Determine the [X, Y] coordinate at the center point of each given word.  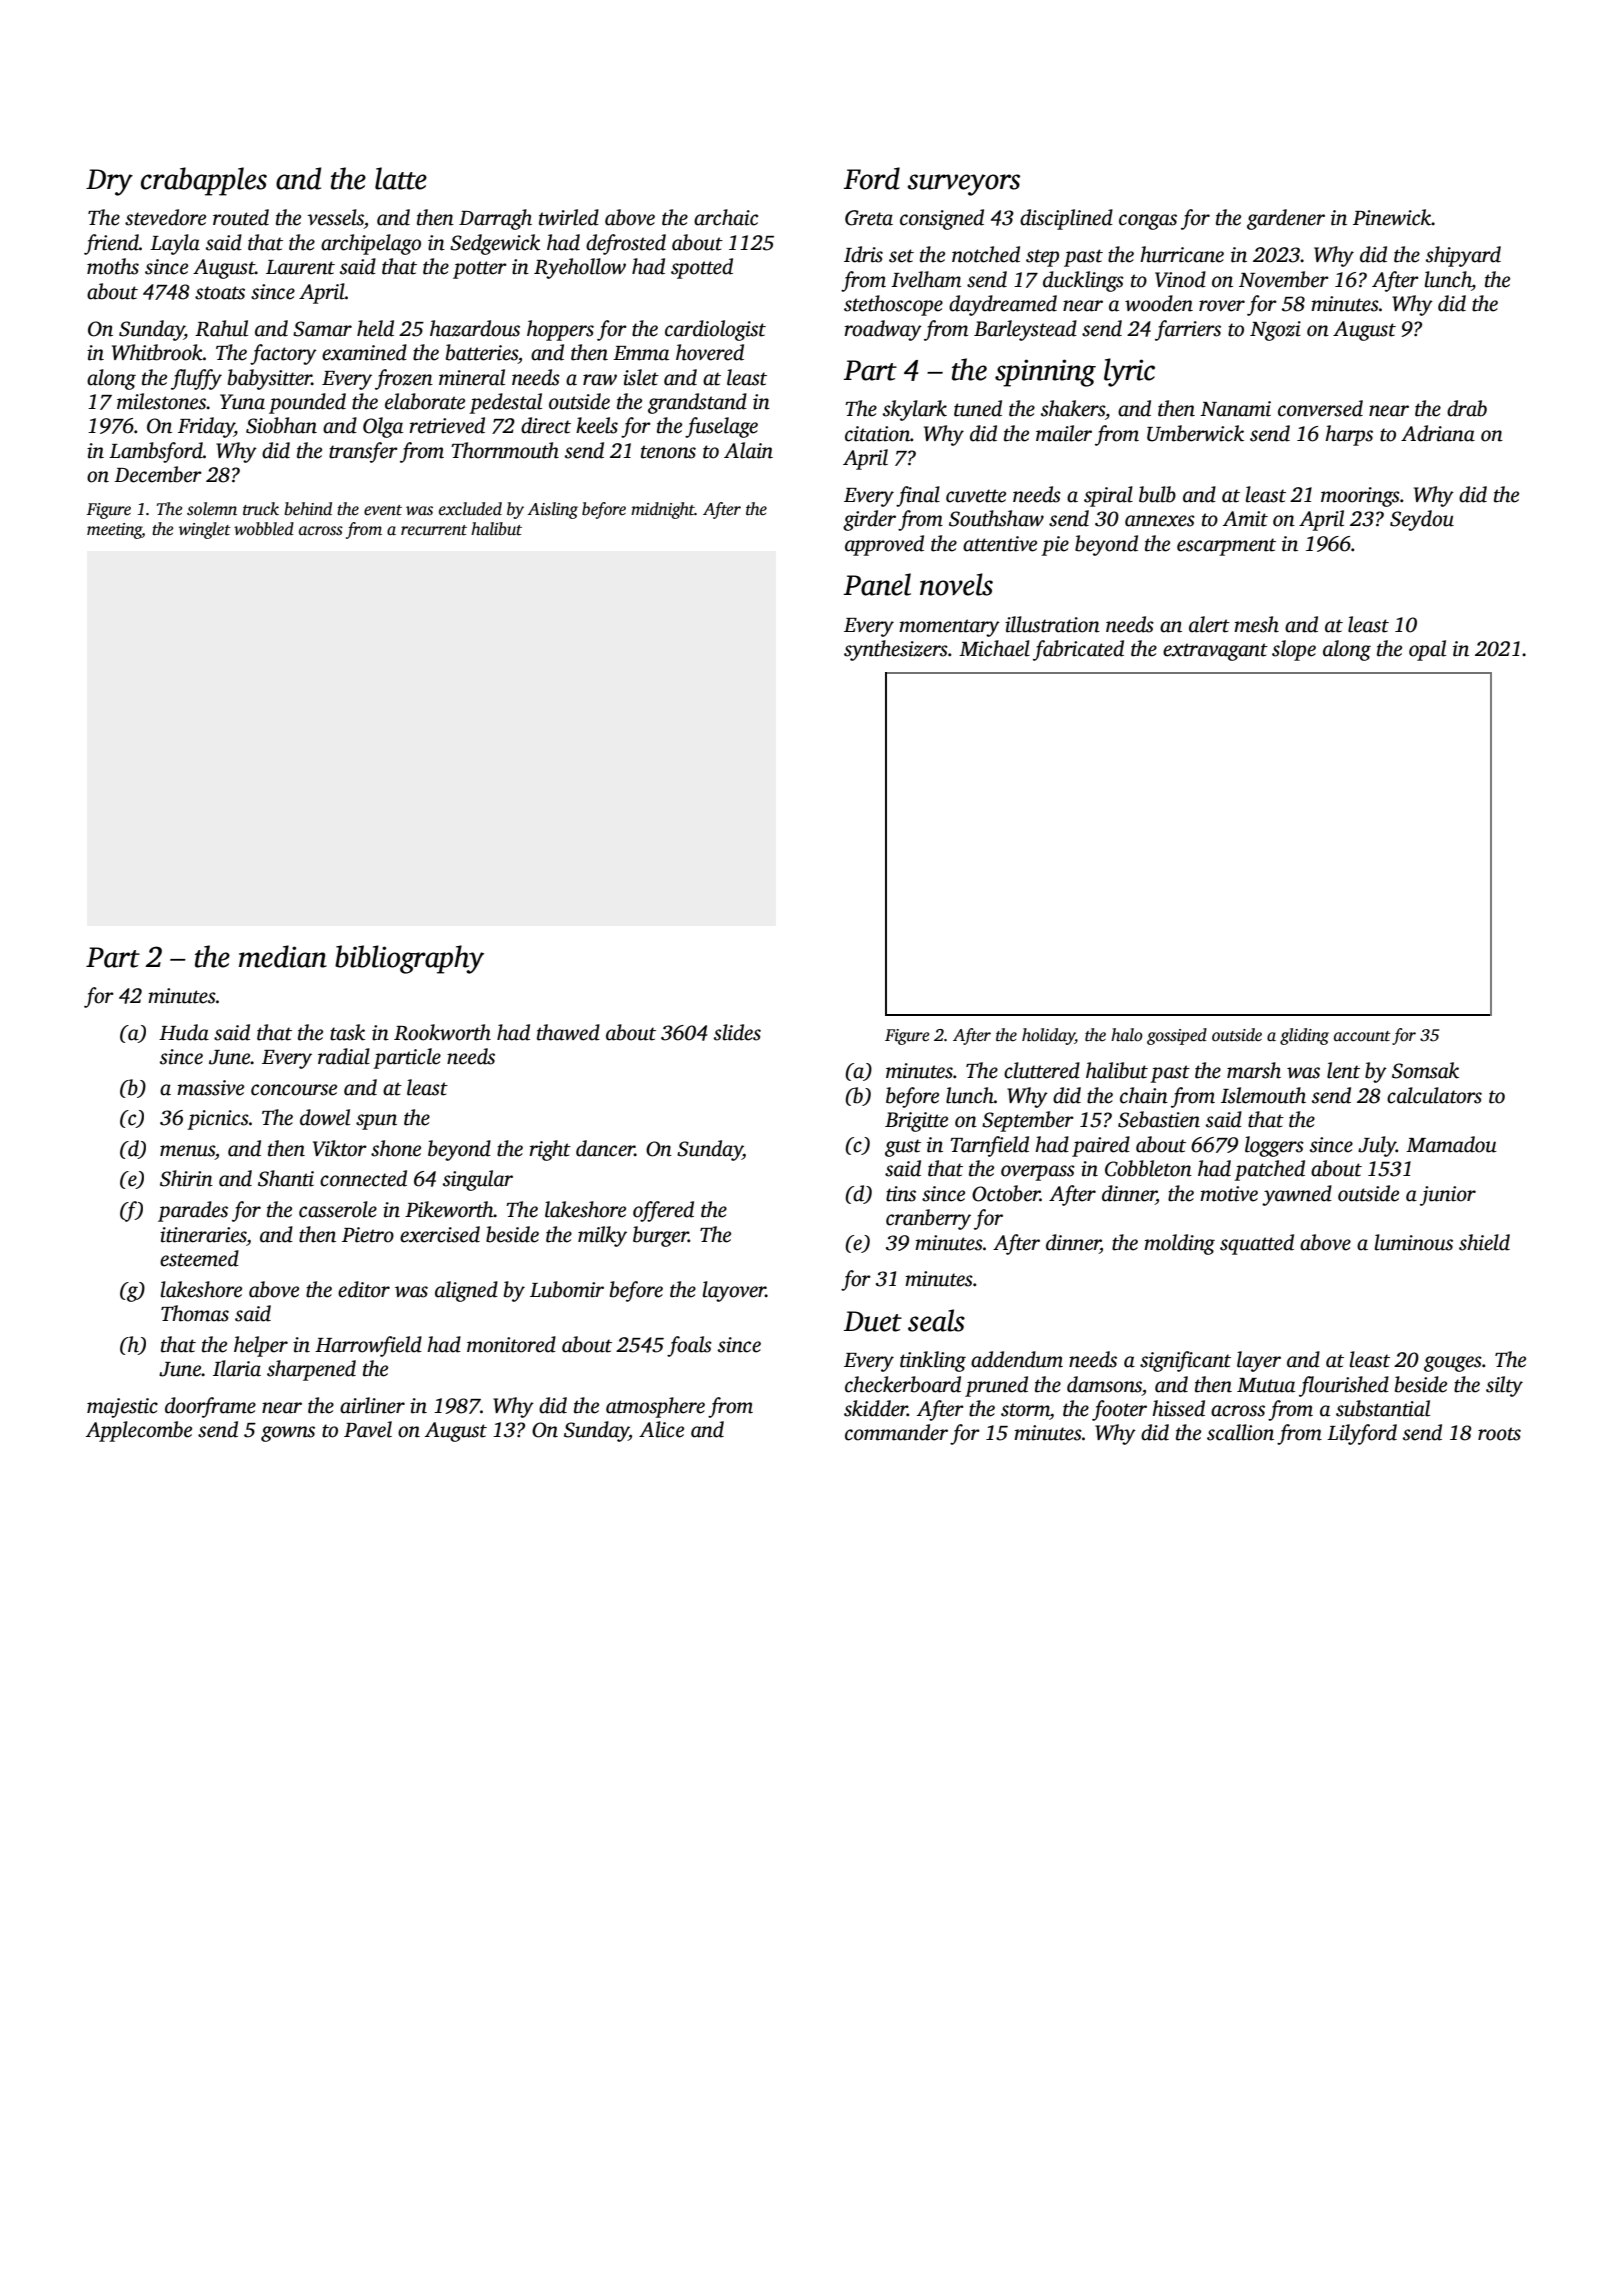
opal [1427, 650]
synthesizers [896, 650]
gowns [288, 1434]
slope [1294, 650]
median [283, 956]
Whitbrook [157, 352]
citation [877, 434]
